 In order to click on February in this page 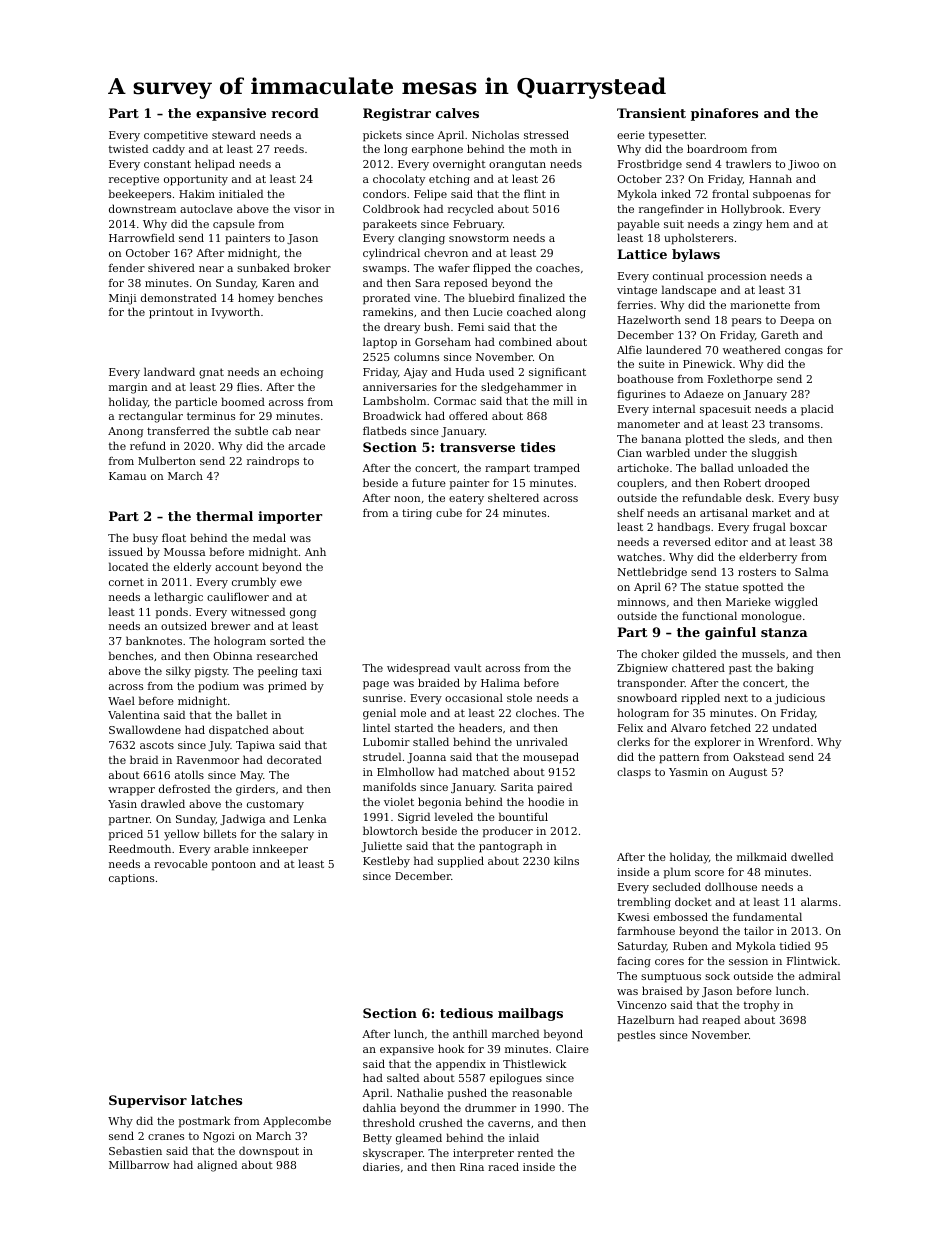, I will do `click(478, 225)`.
